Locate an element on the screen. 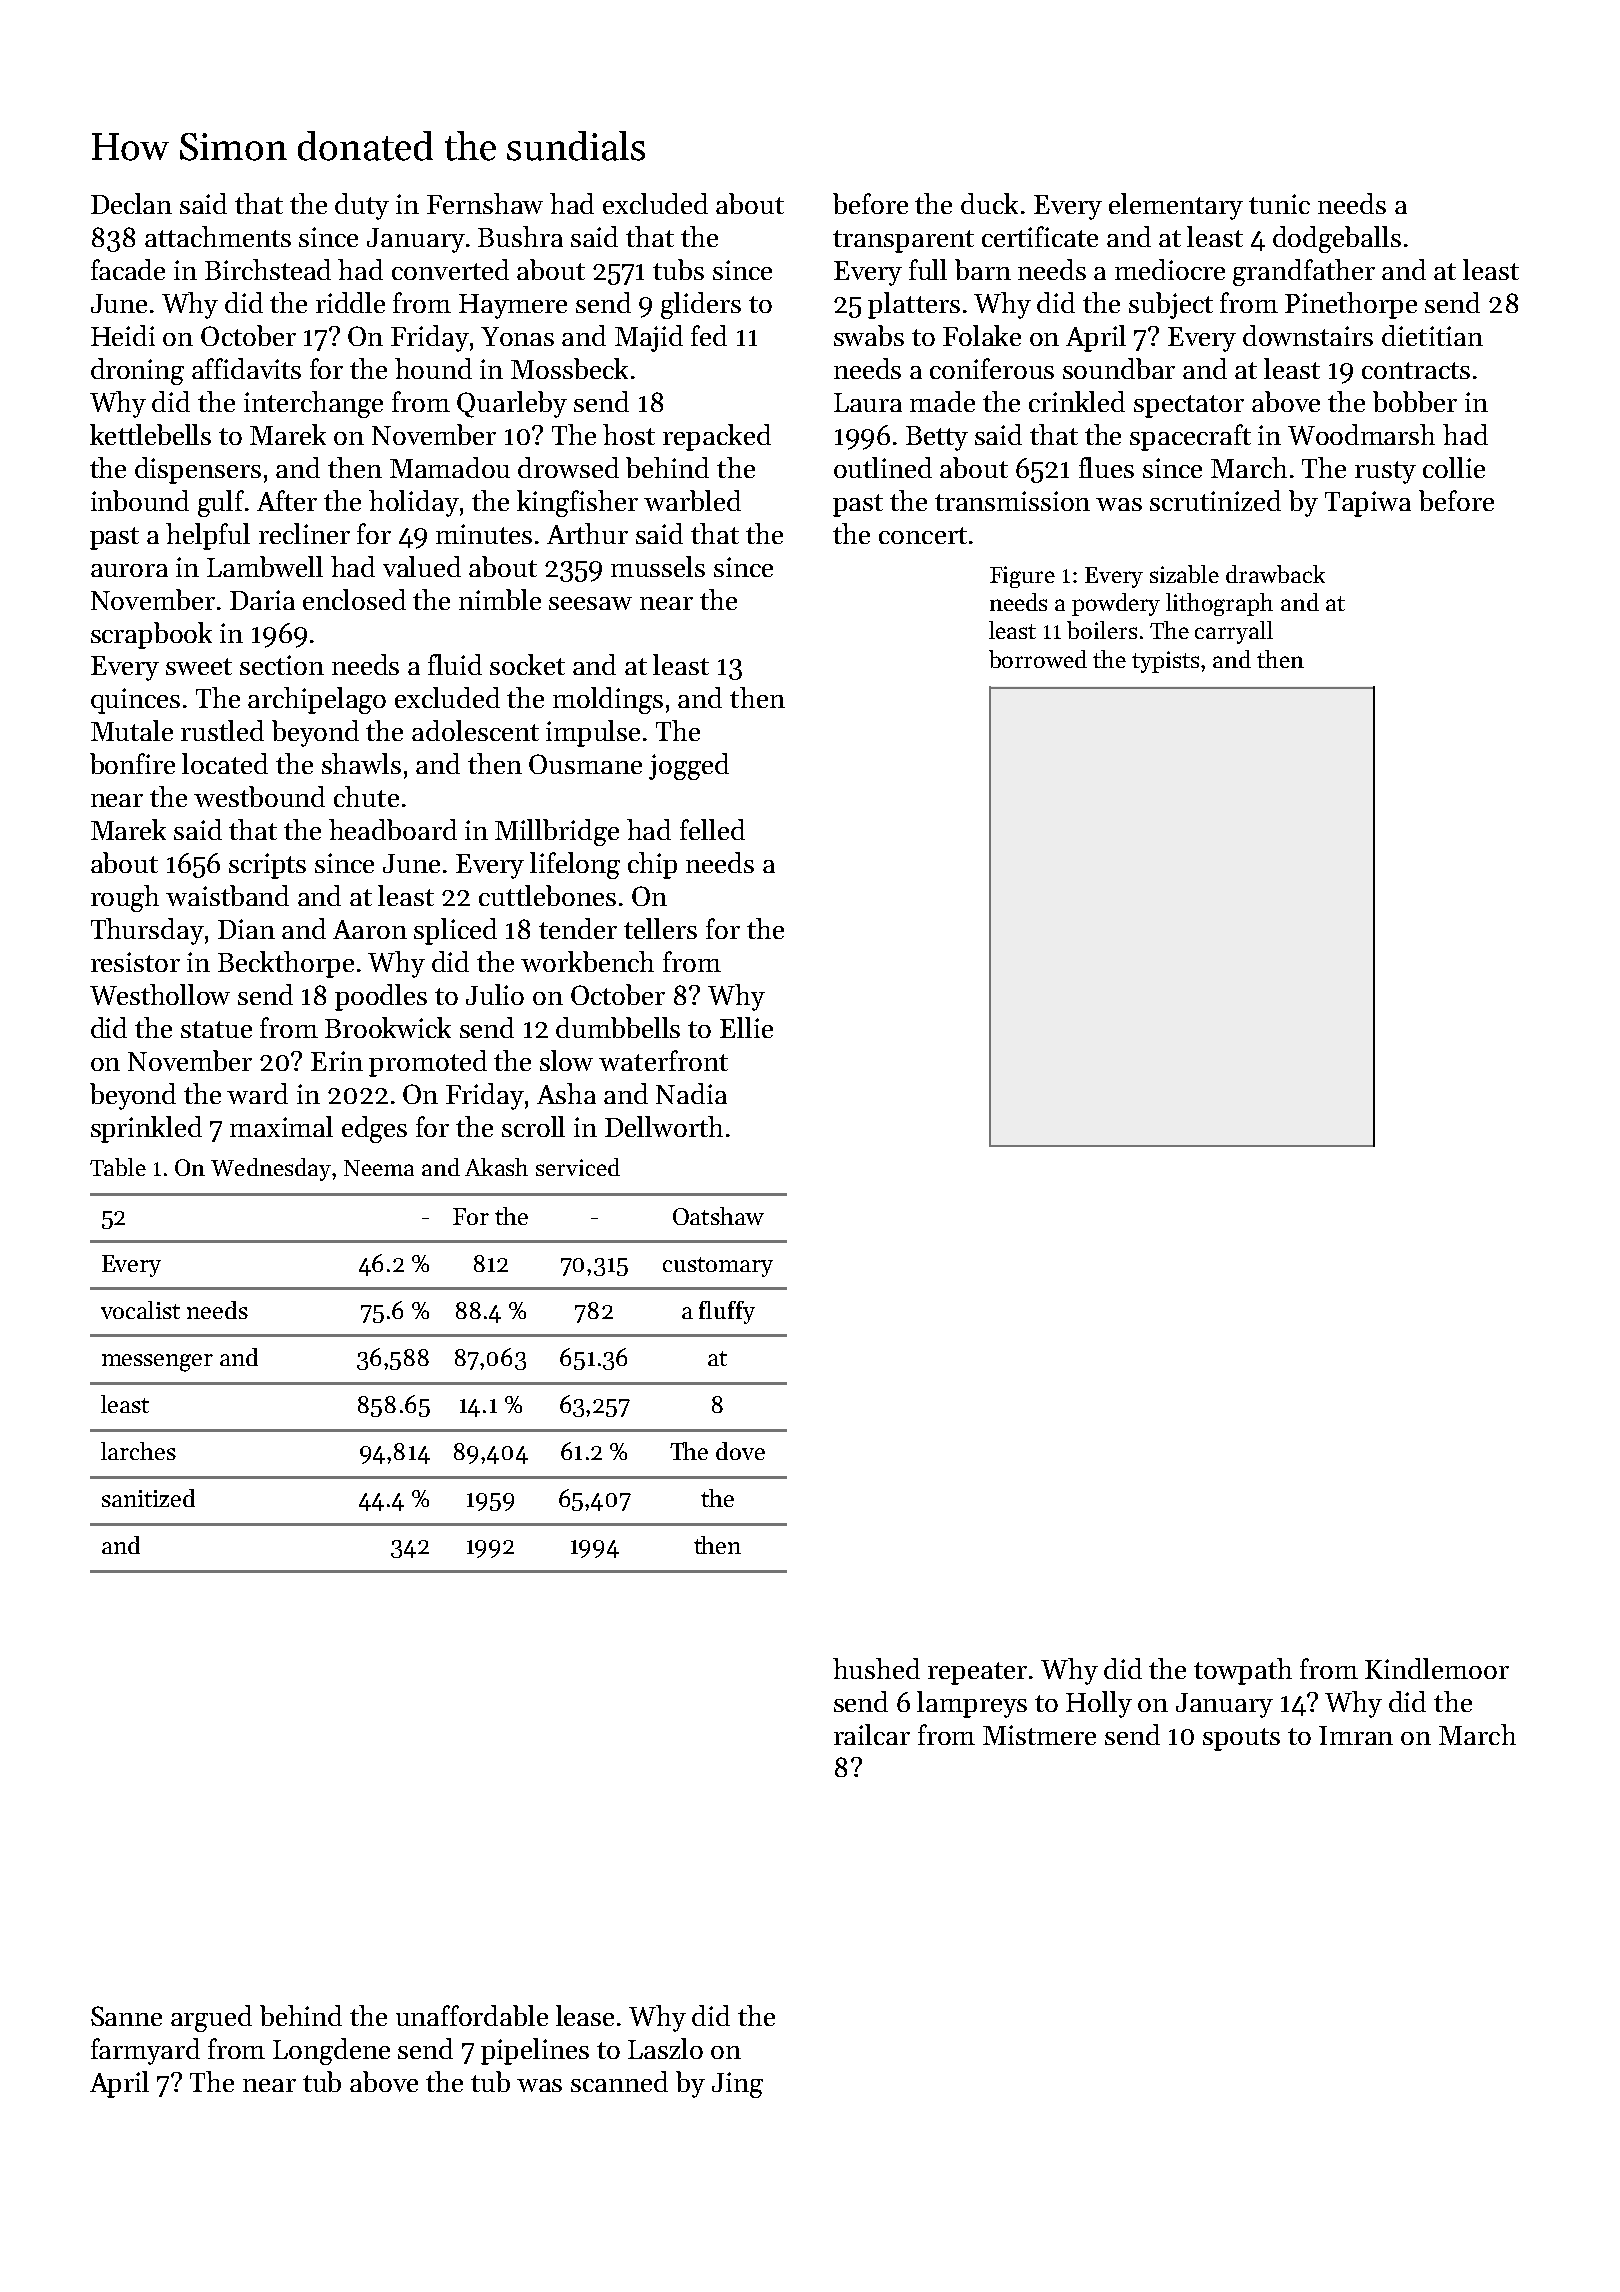  fluffy is located at coordinates (727, 1312).
